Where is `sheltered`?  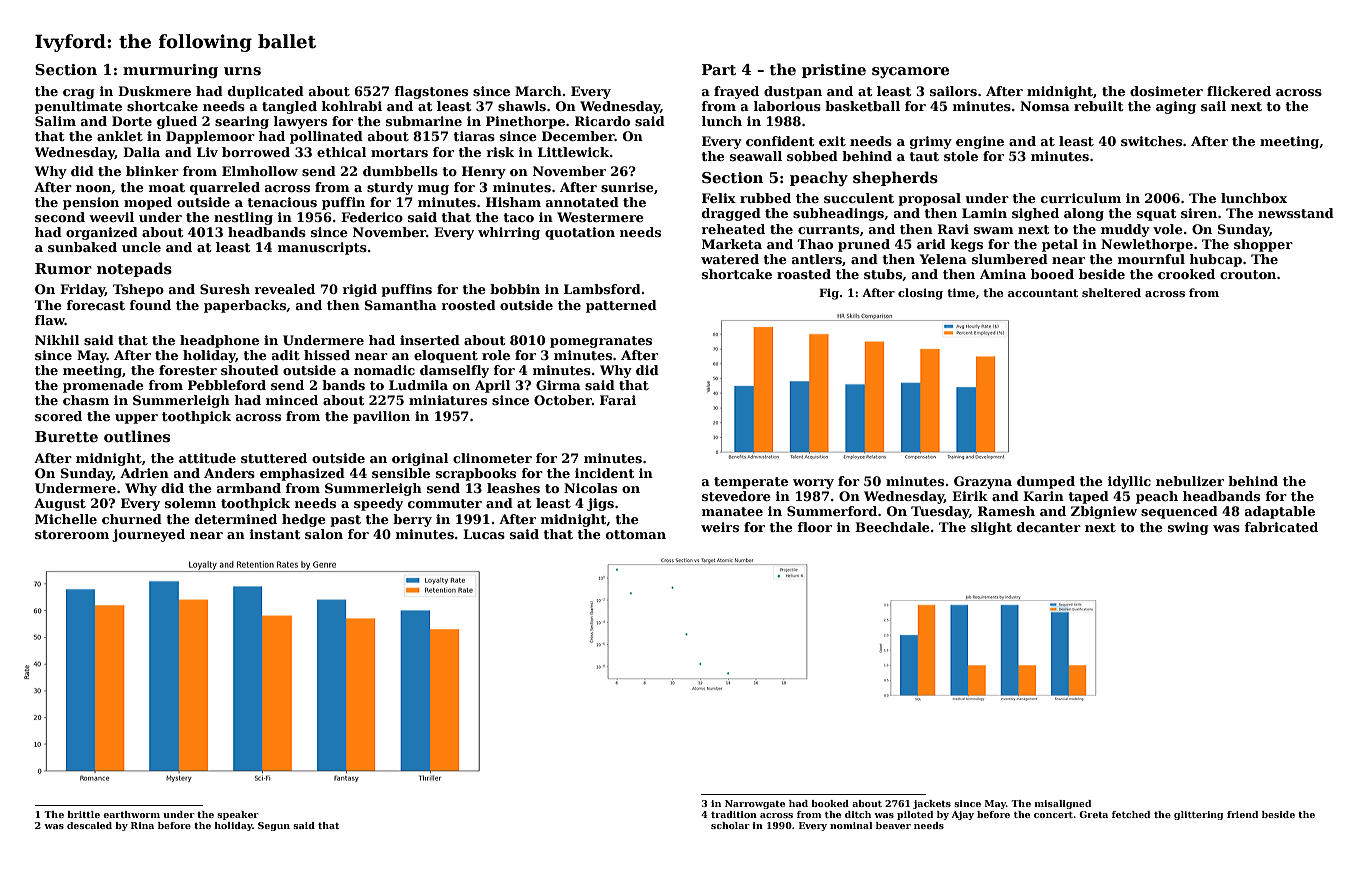
sheltered is located at coordinates (1111, 292).
